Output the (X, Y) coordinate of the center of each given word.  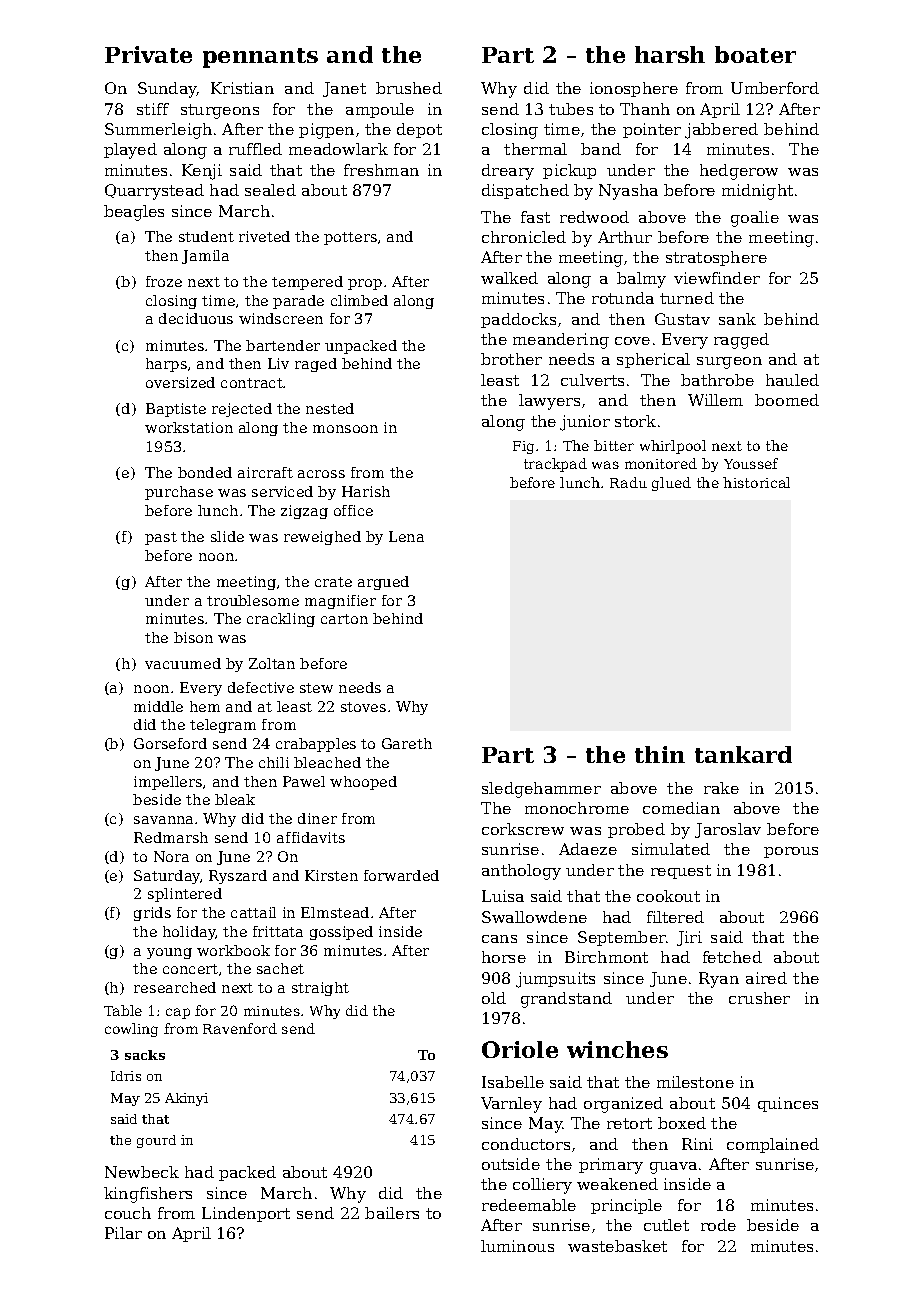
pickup (569, 171)
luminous (517, 1246)
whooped (363, 783)
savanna (163, 820)
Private (148, 54)
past (161, 538)
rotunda (623, 298)
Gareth (407, 743)
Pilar (123, 1233)
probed (636, 830)
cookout (668, 896)
